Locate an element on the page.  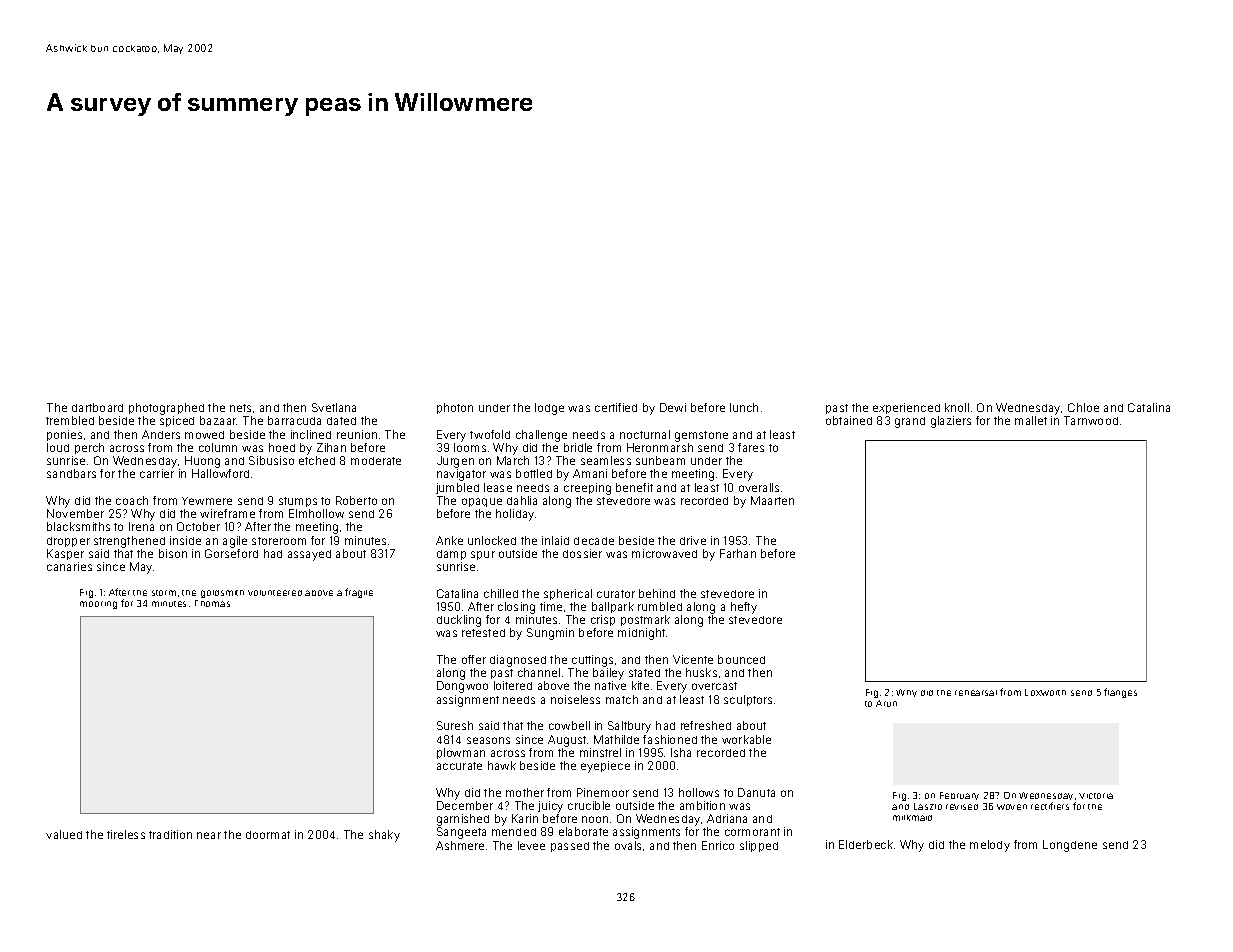
Sangeeta is located at coordinates (461, 833).
